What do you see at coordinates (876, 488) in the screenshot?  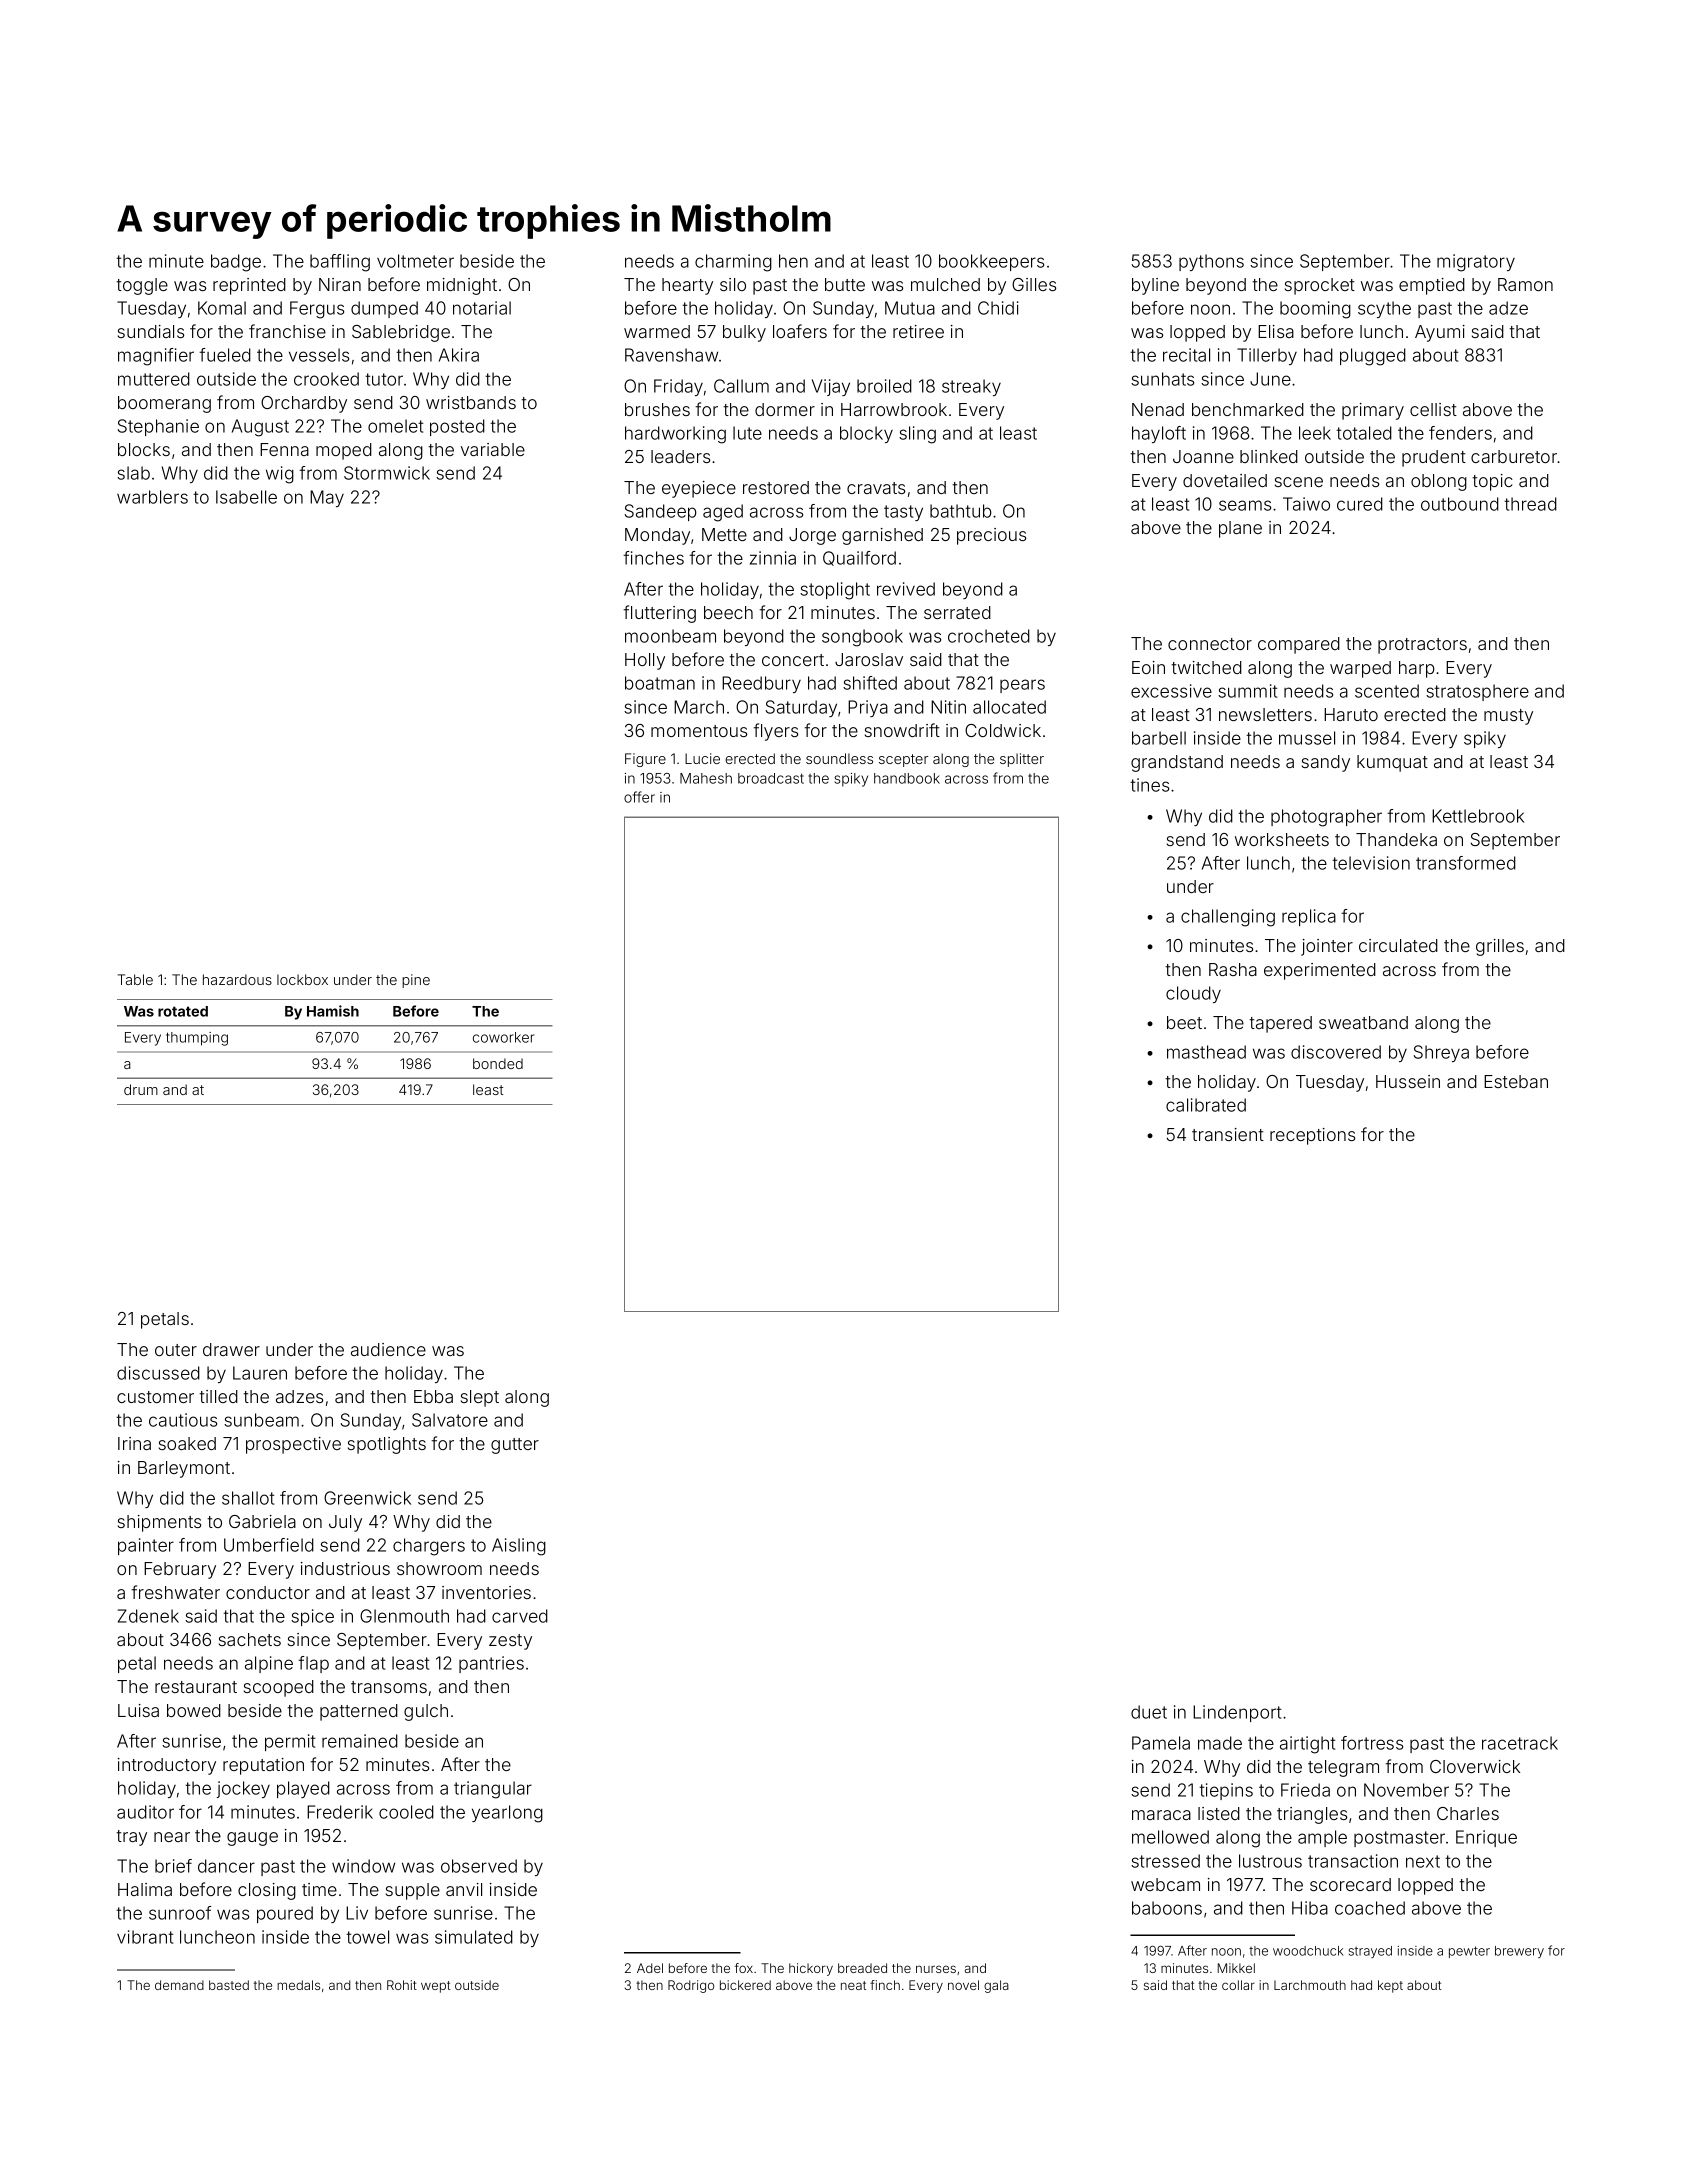 I see `cravats` at bounding box center [876, 488].
